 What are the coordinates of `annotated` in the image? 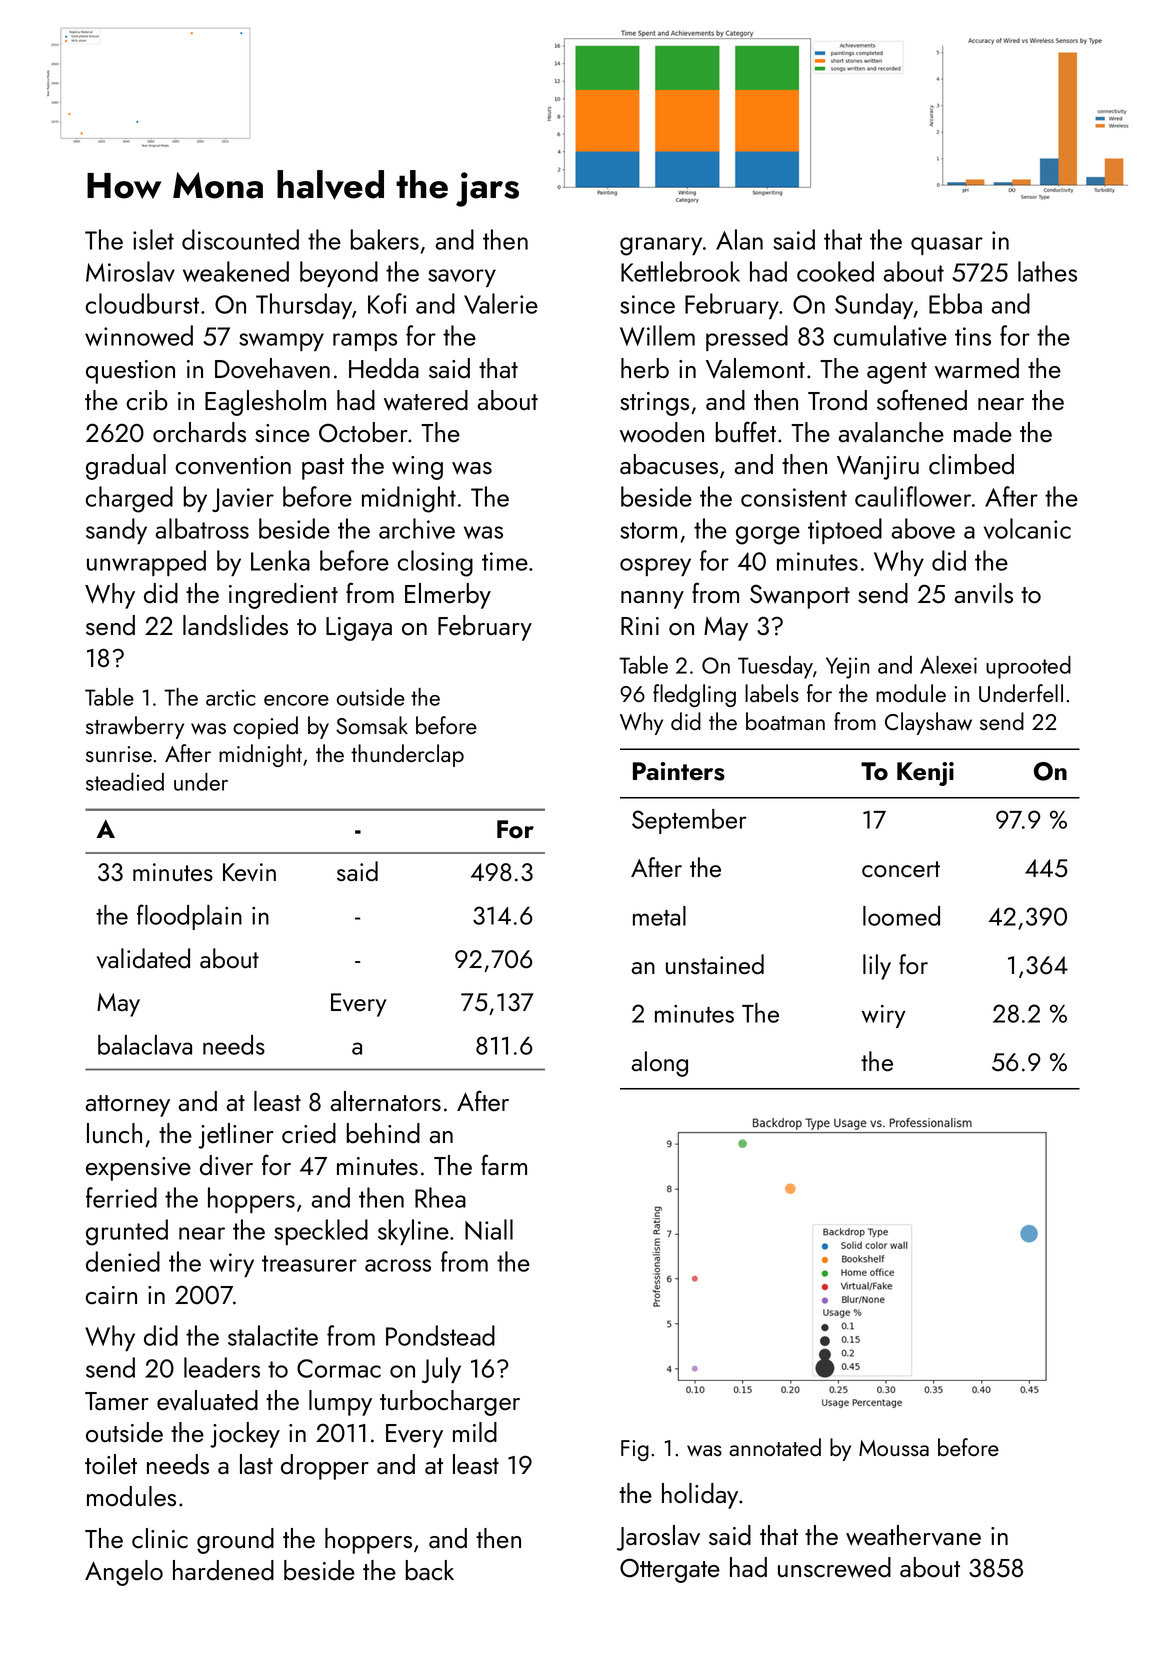 It's located at (775, 1447).
